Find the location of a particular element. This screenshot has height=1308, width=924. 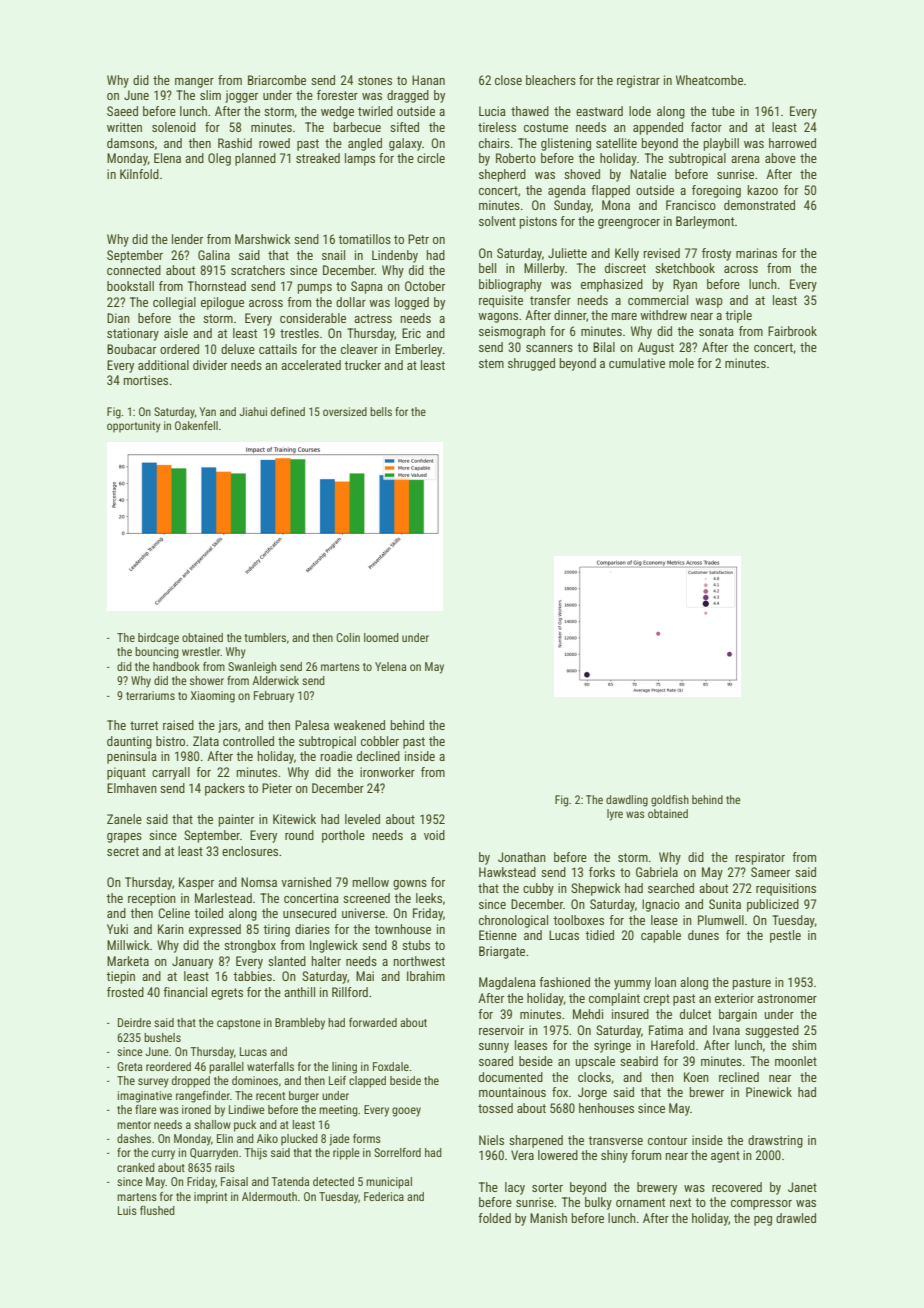

opportunity is located at coordinates (134, 427).
